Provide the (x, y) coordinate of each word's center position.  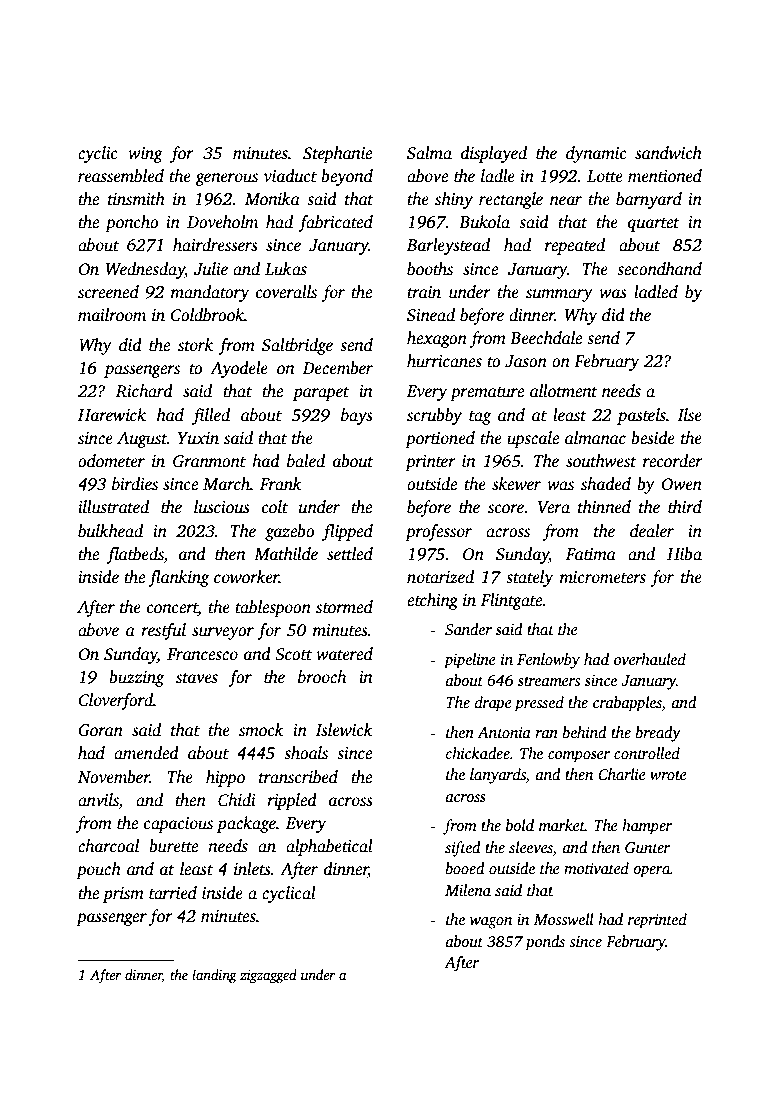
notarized (440, 577)
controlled (647, 753)
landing (214, 976)
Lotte (605, 176)
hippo (225, 778)
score (506, 509)
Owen (681, 484)
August (142, 440)
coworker (246, 576)
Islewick (344, 730)
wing (145, 155)
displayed (494, 154)
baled (306, 460)
